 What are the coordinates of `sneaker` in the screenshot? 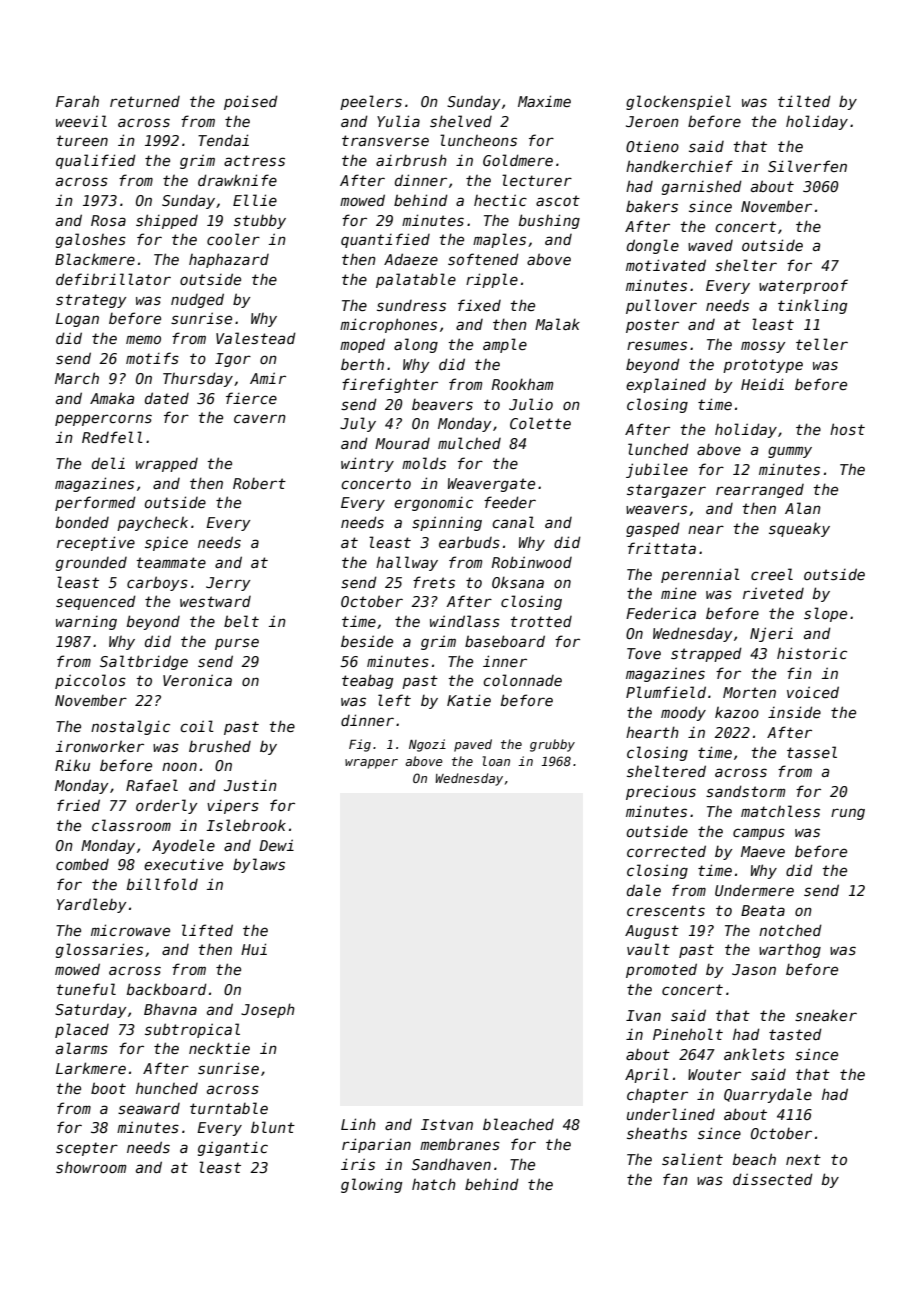 It's located at (826, 1015).
